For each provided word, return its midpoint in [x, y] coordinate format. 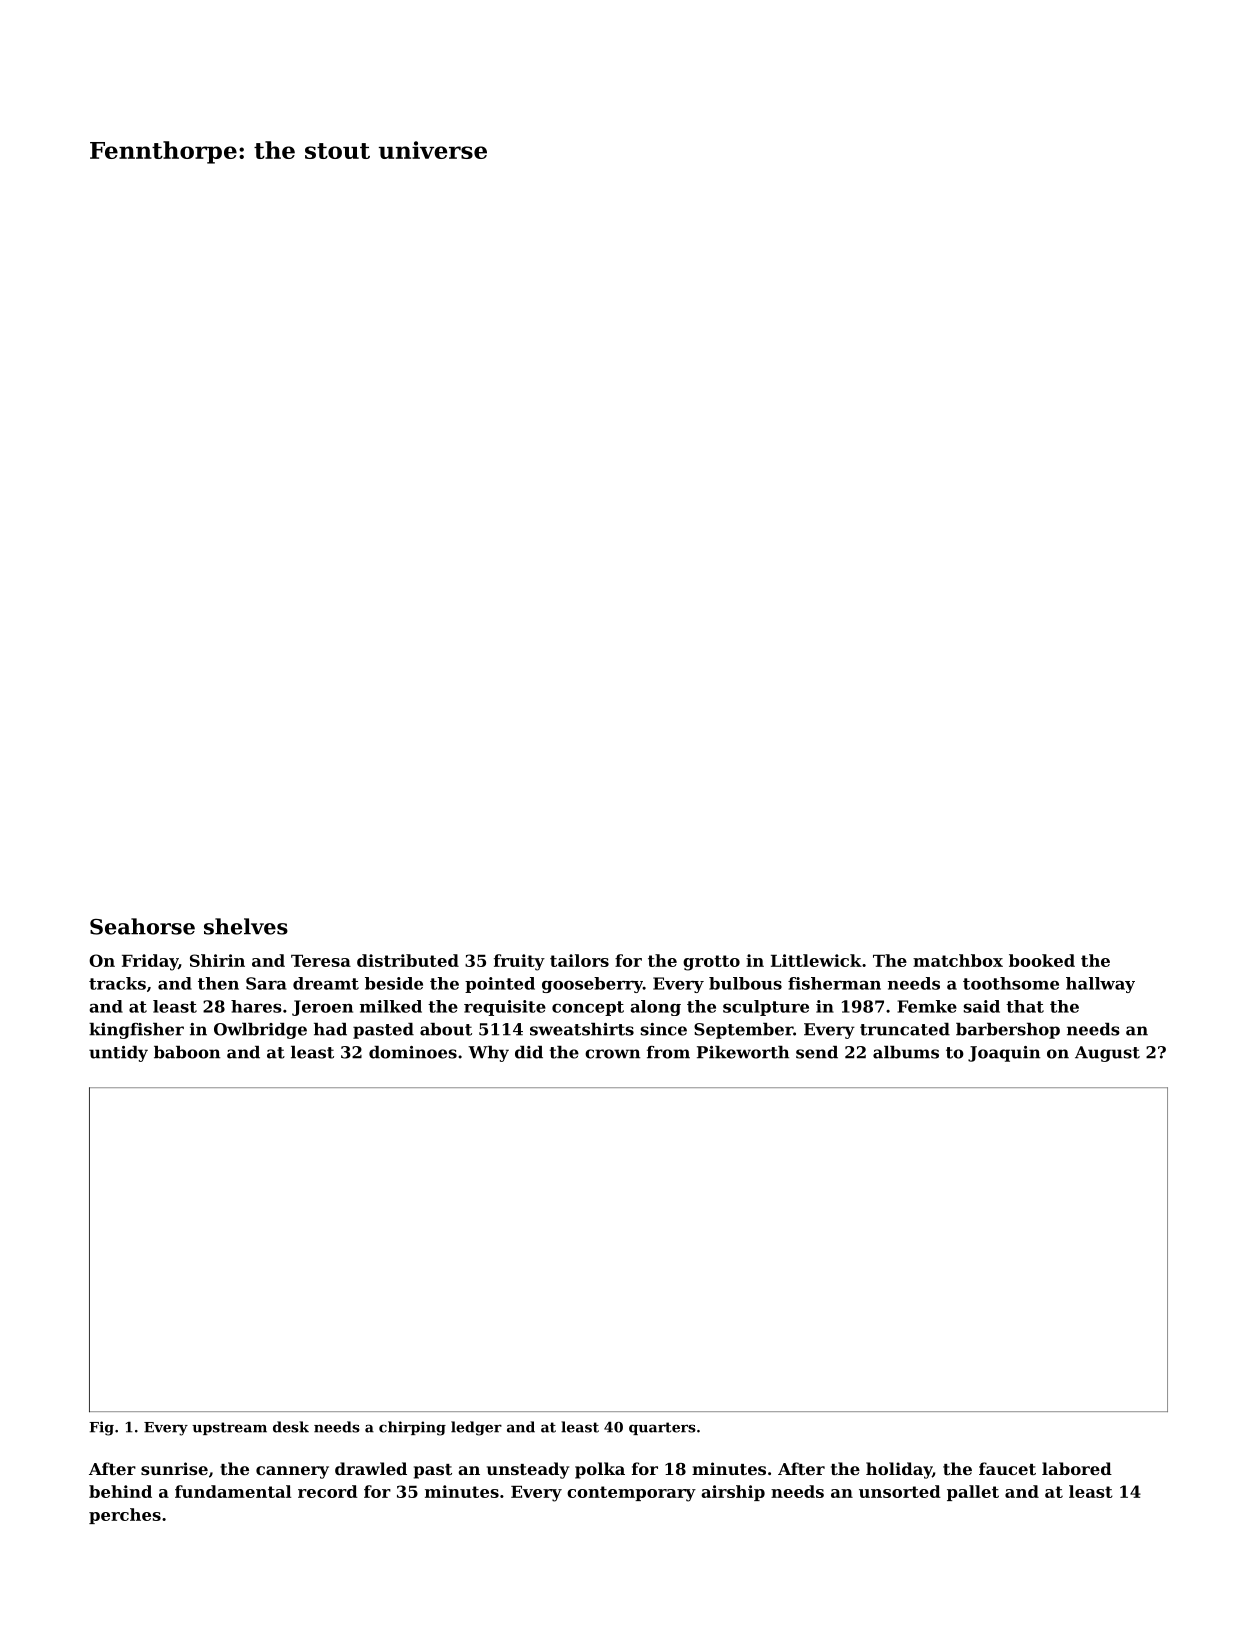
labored [1077, 1468]
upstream [229, 1428]
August [1107, 1054]
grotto [711, 963]
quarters [662, 1428]
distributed [408, 960]
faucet [1007, 1468]
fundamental [233, 1491]
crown [612, 1054]
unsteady [528, 1470]
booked [1042, 960]
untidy [118, 1054]
